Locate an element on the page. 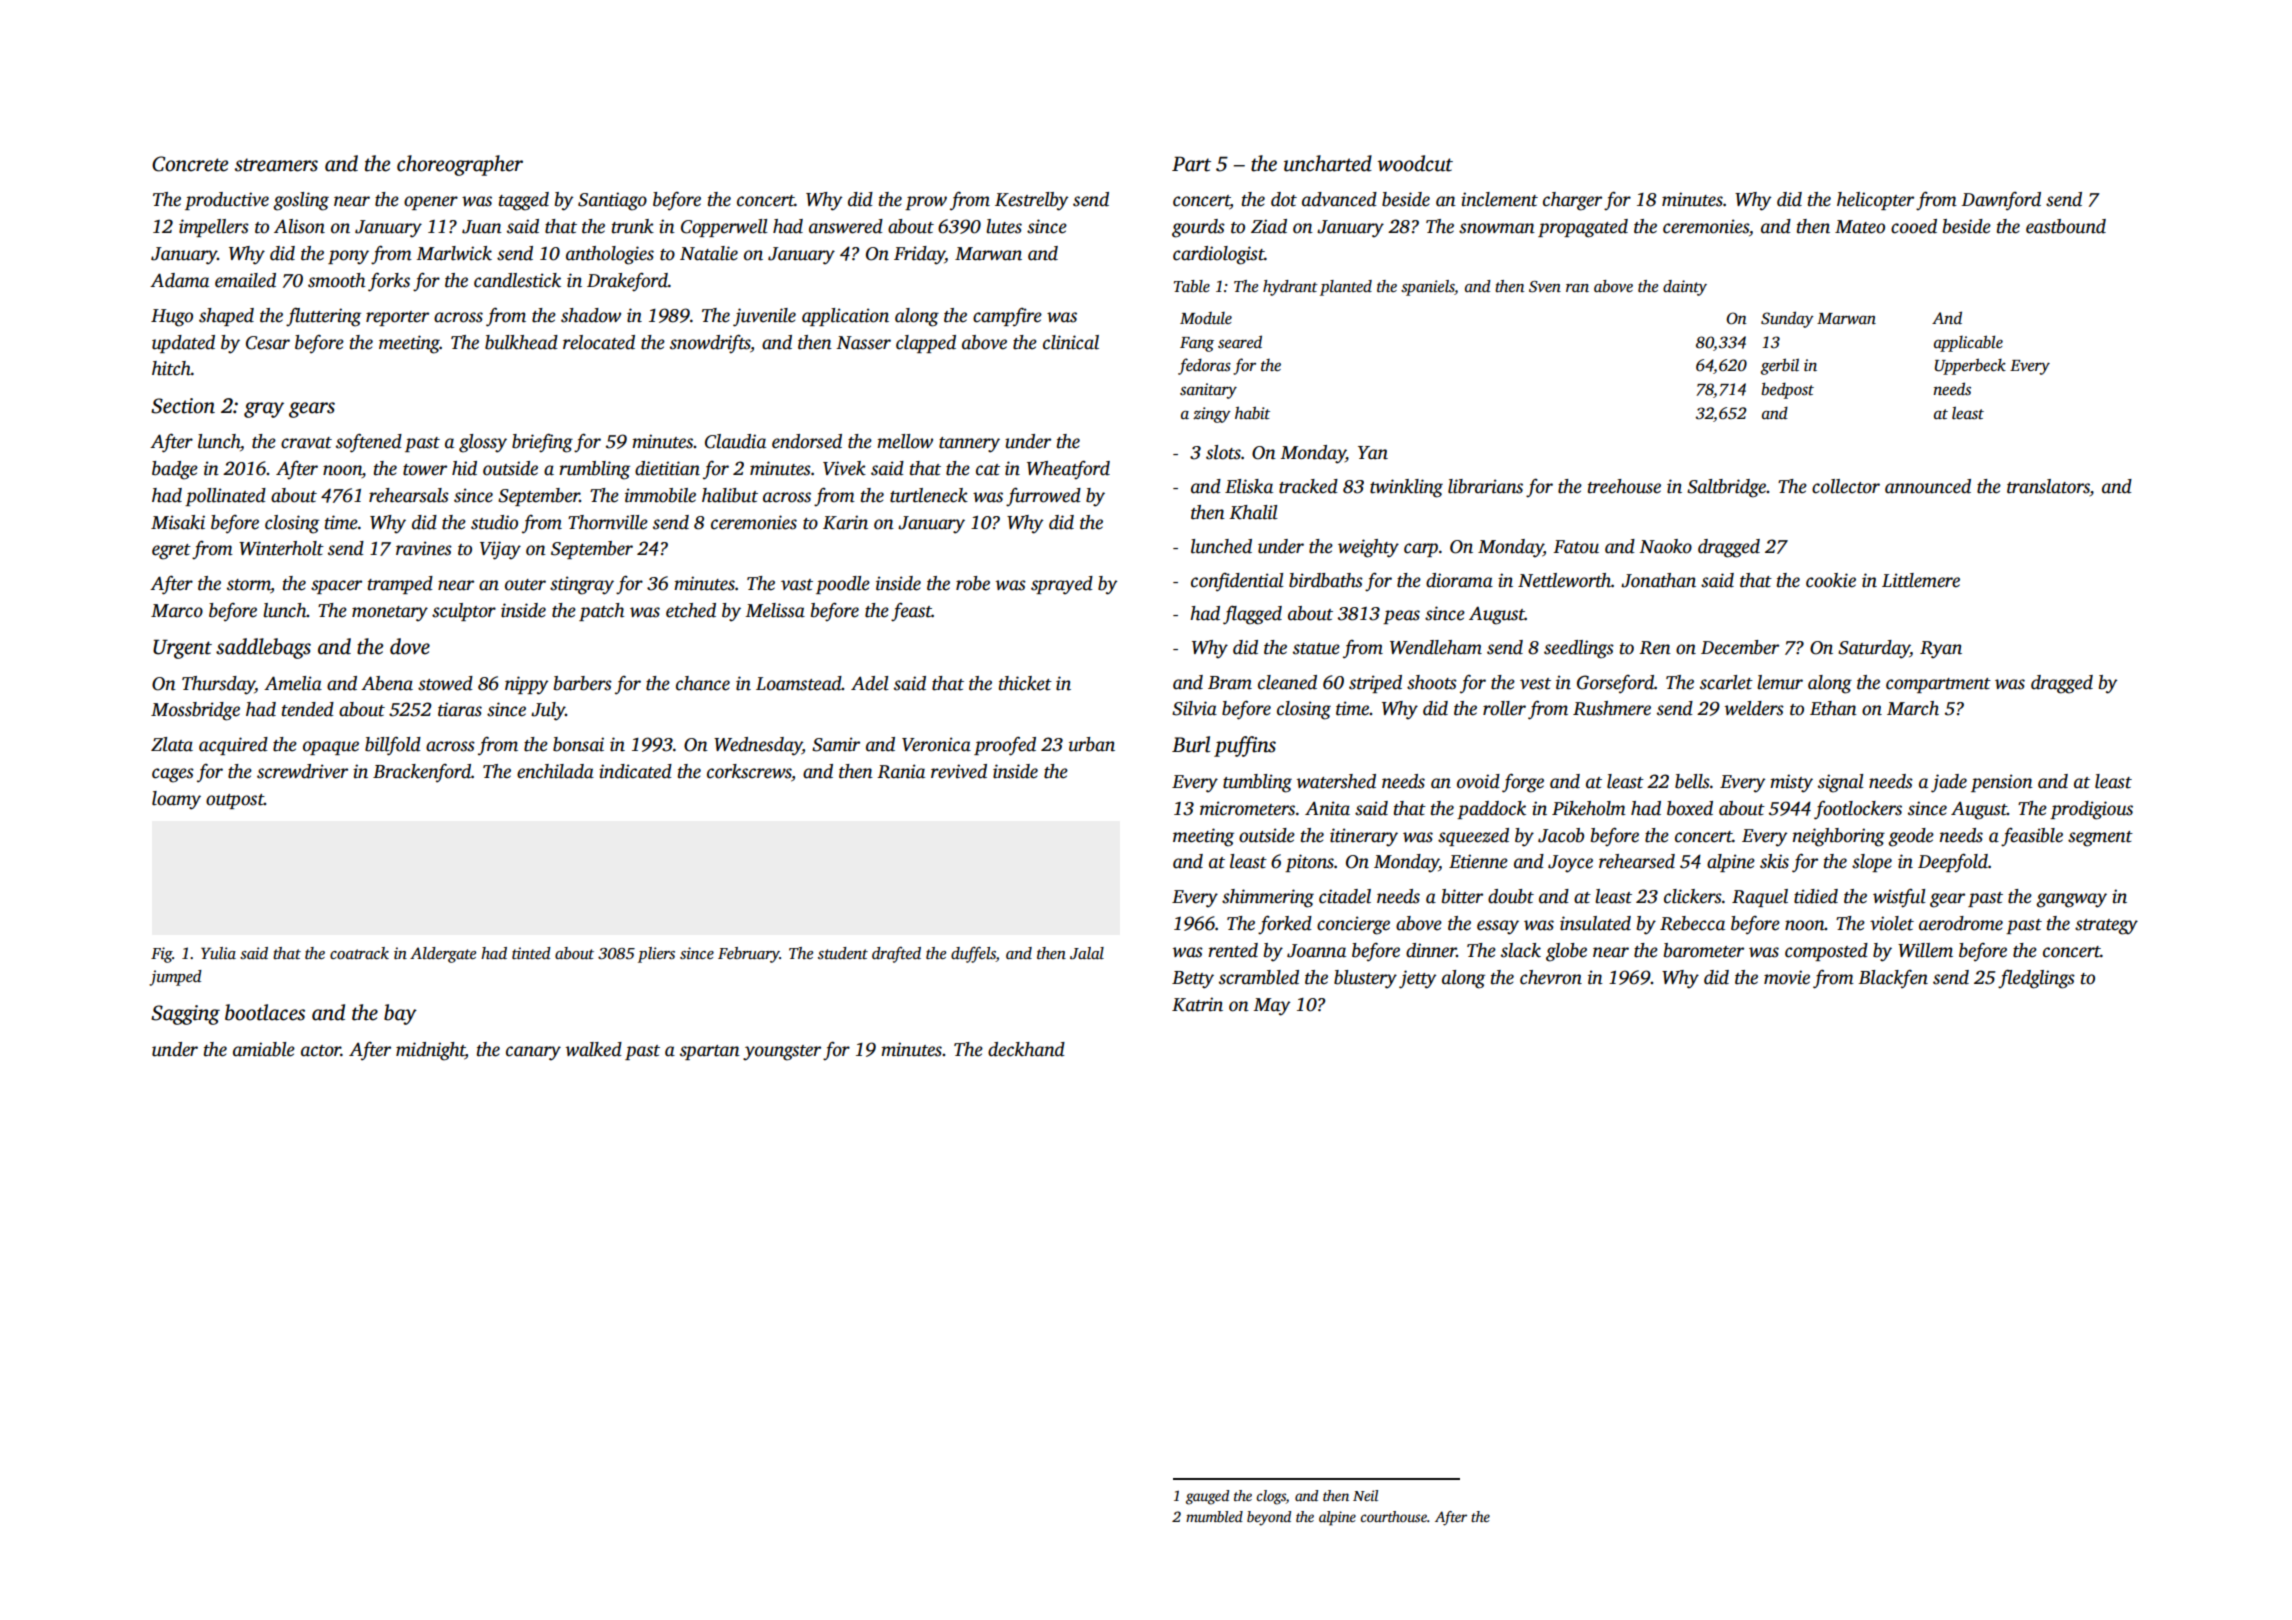 Image resolution: width=2292 pixels, height=1620 pixels. dainty is located at coordinates (1685, 288).
